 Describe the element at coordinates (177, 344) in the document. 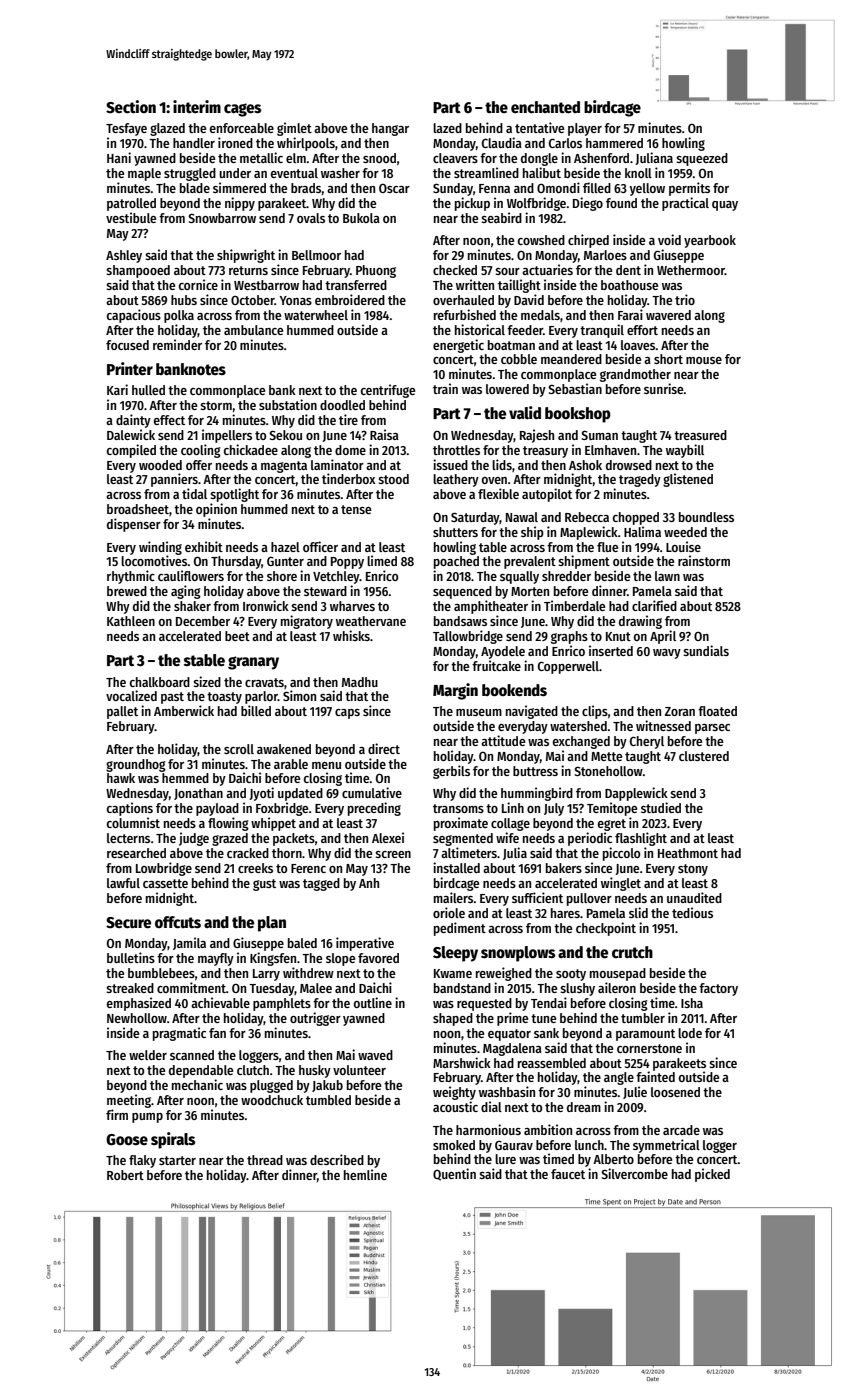

I see `reminder` at that location.
